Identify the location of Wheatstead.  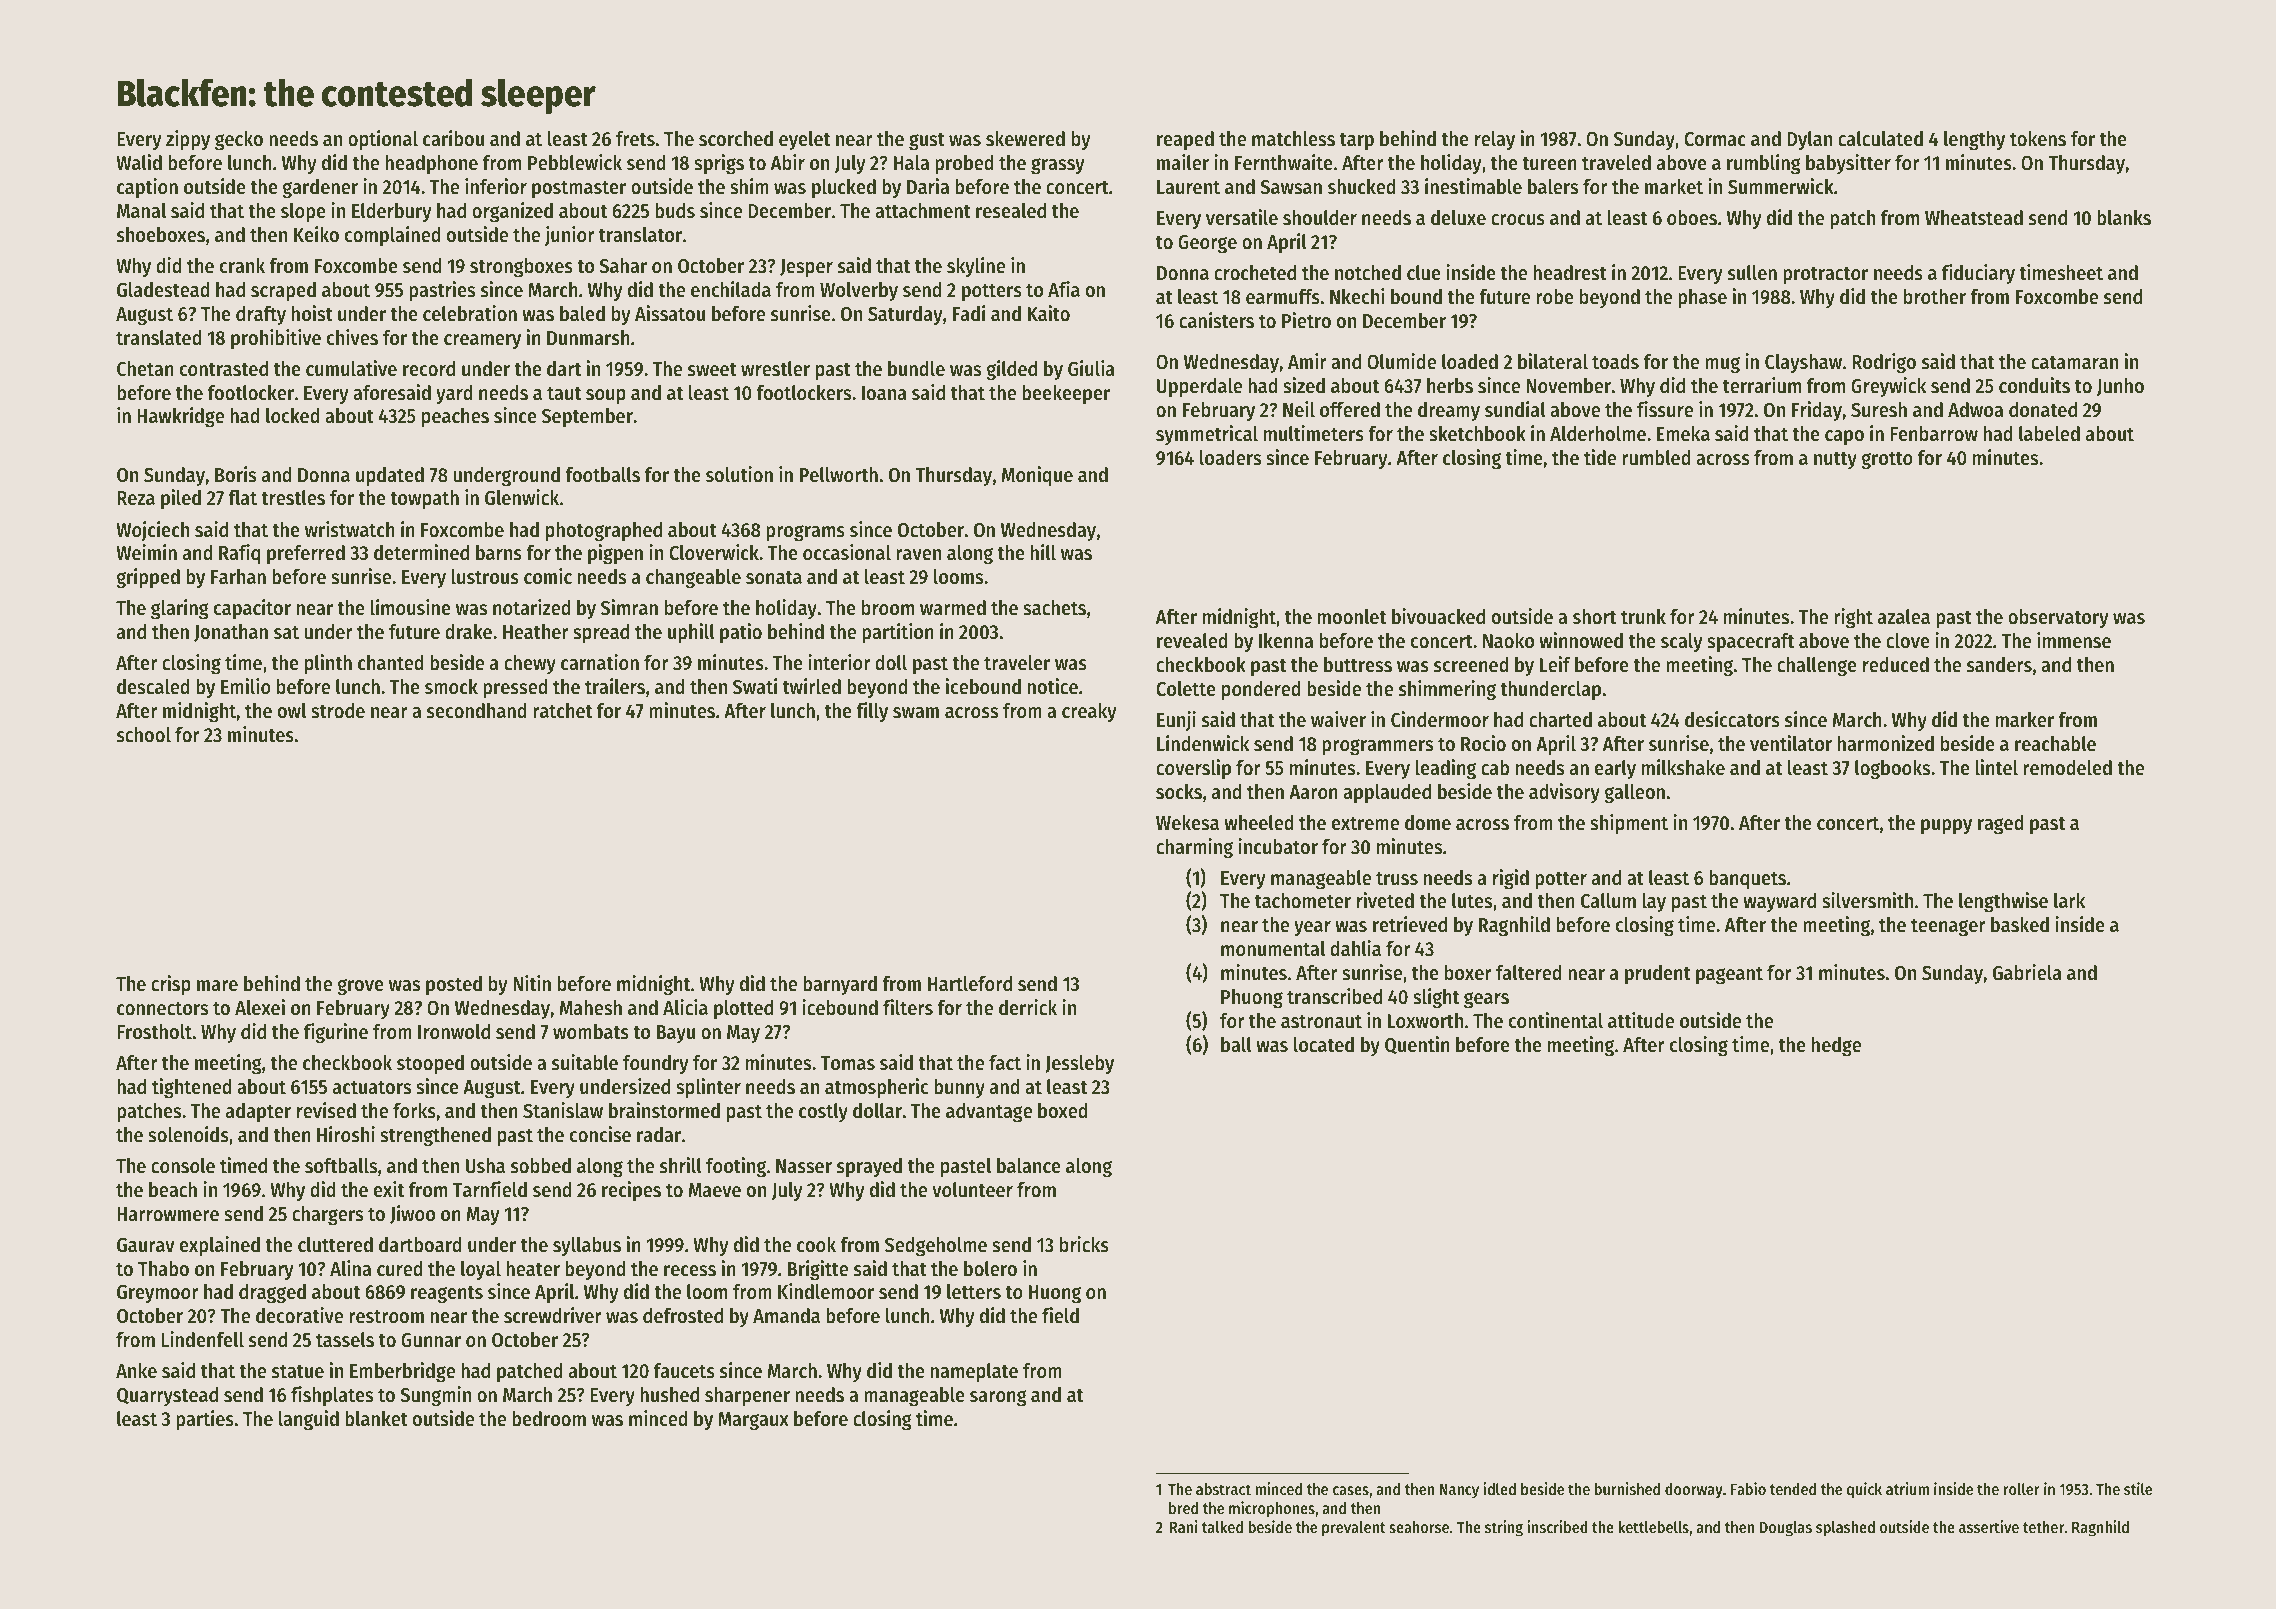
(1974, 218).
